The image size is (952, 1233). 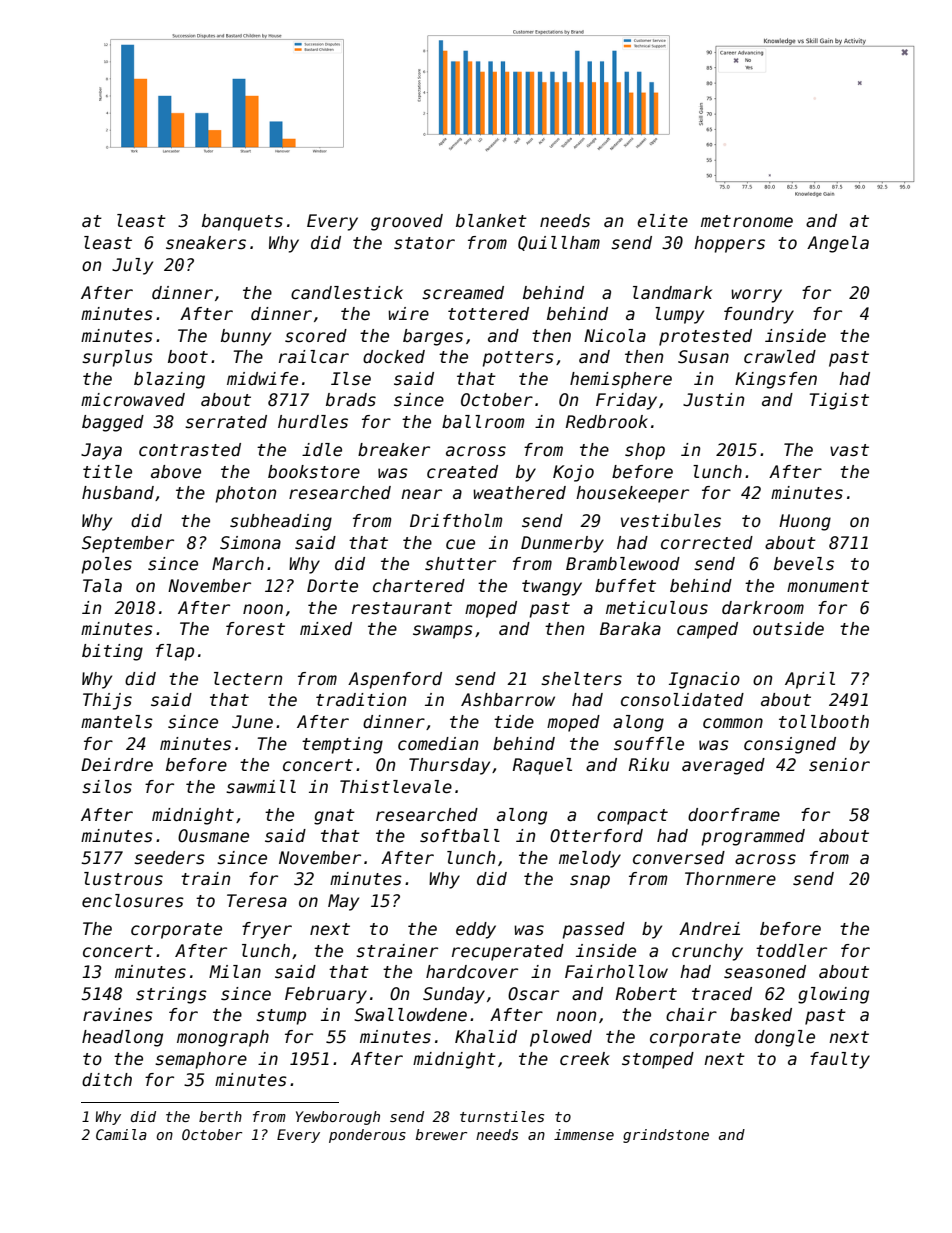 What do you see at coordinates (747, 221) in the screenshot?
I see `metronome` at bounding box center [747, 221].
